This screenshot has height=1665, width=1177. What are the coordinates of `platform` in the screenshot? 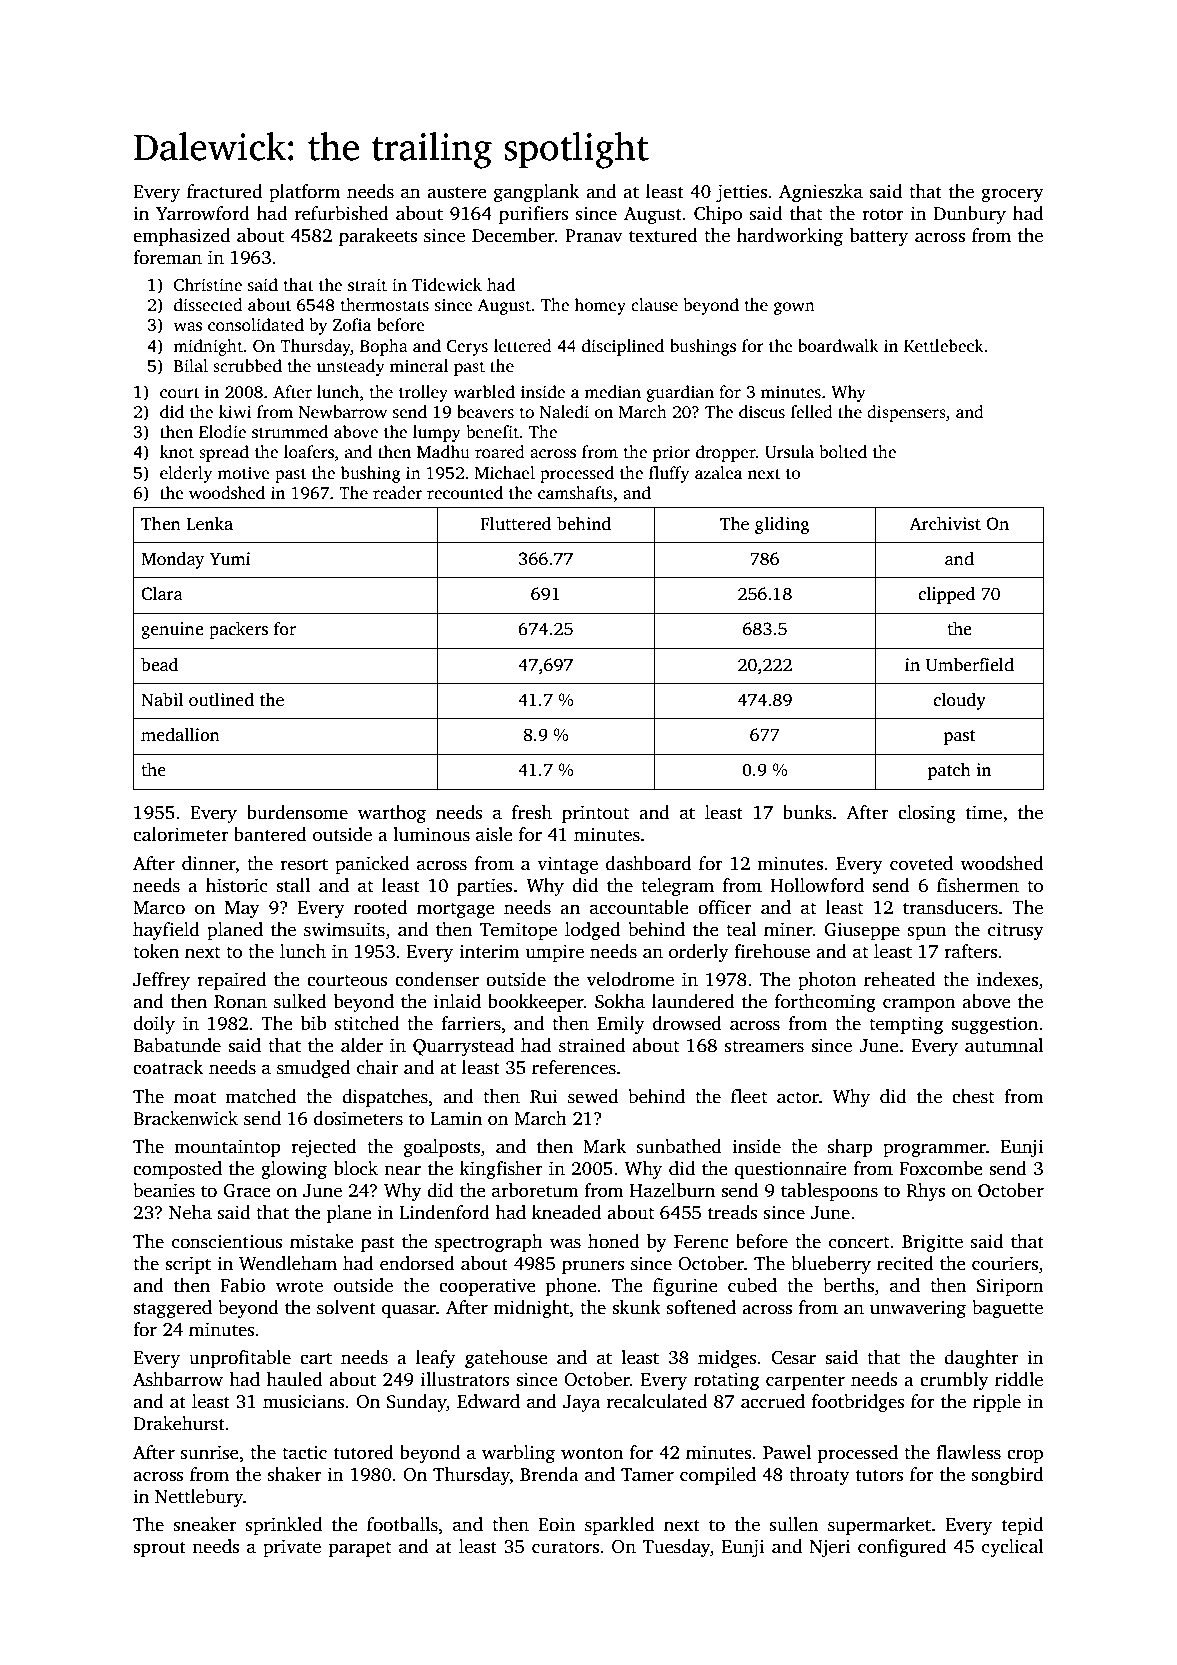 It's located at (305, 193).
